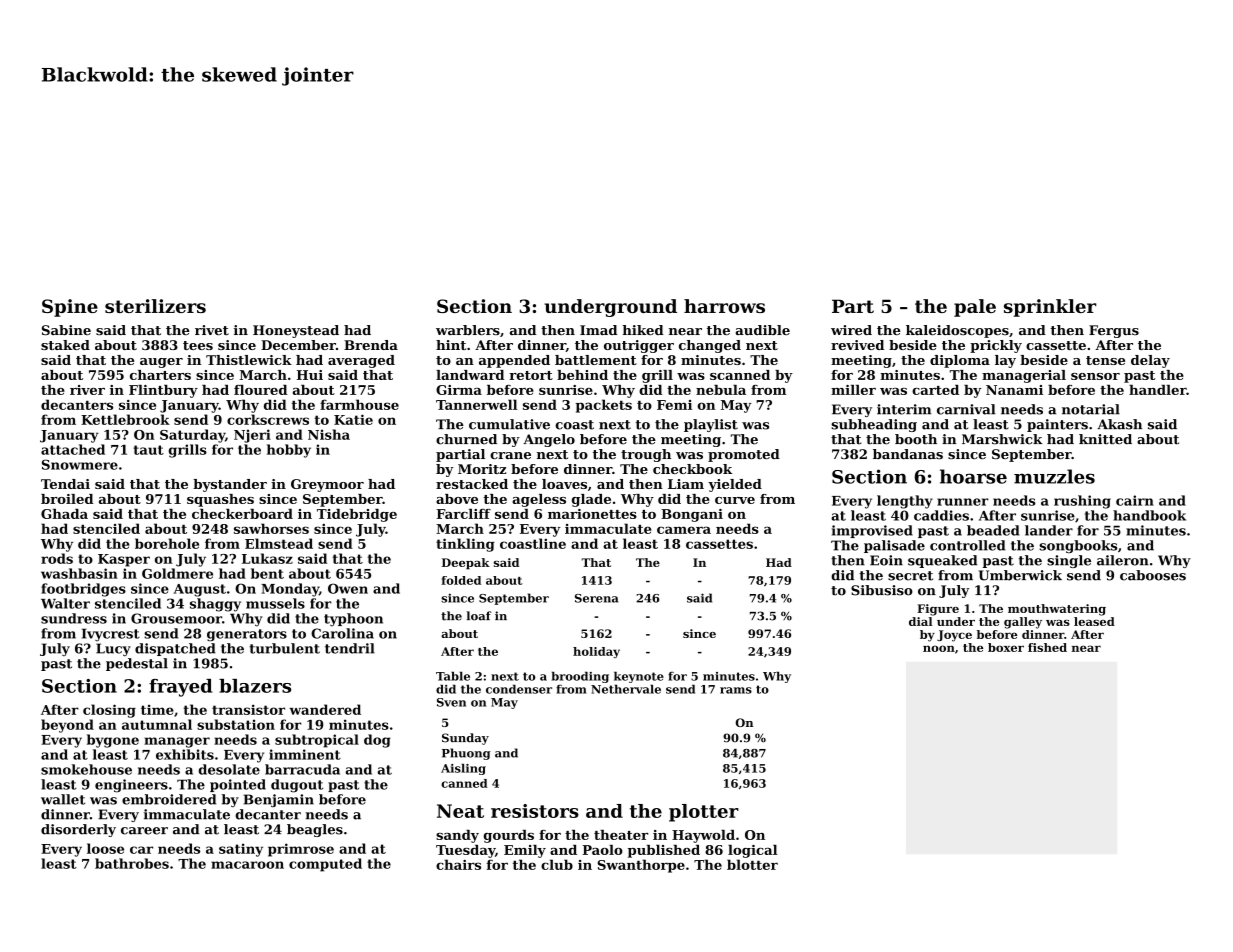 This screenshot has width=1233, height=952. What do you see at coordinates (1119, 424) in the screenshot?
I see `Akash` at bounding box center [1119, 424].
